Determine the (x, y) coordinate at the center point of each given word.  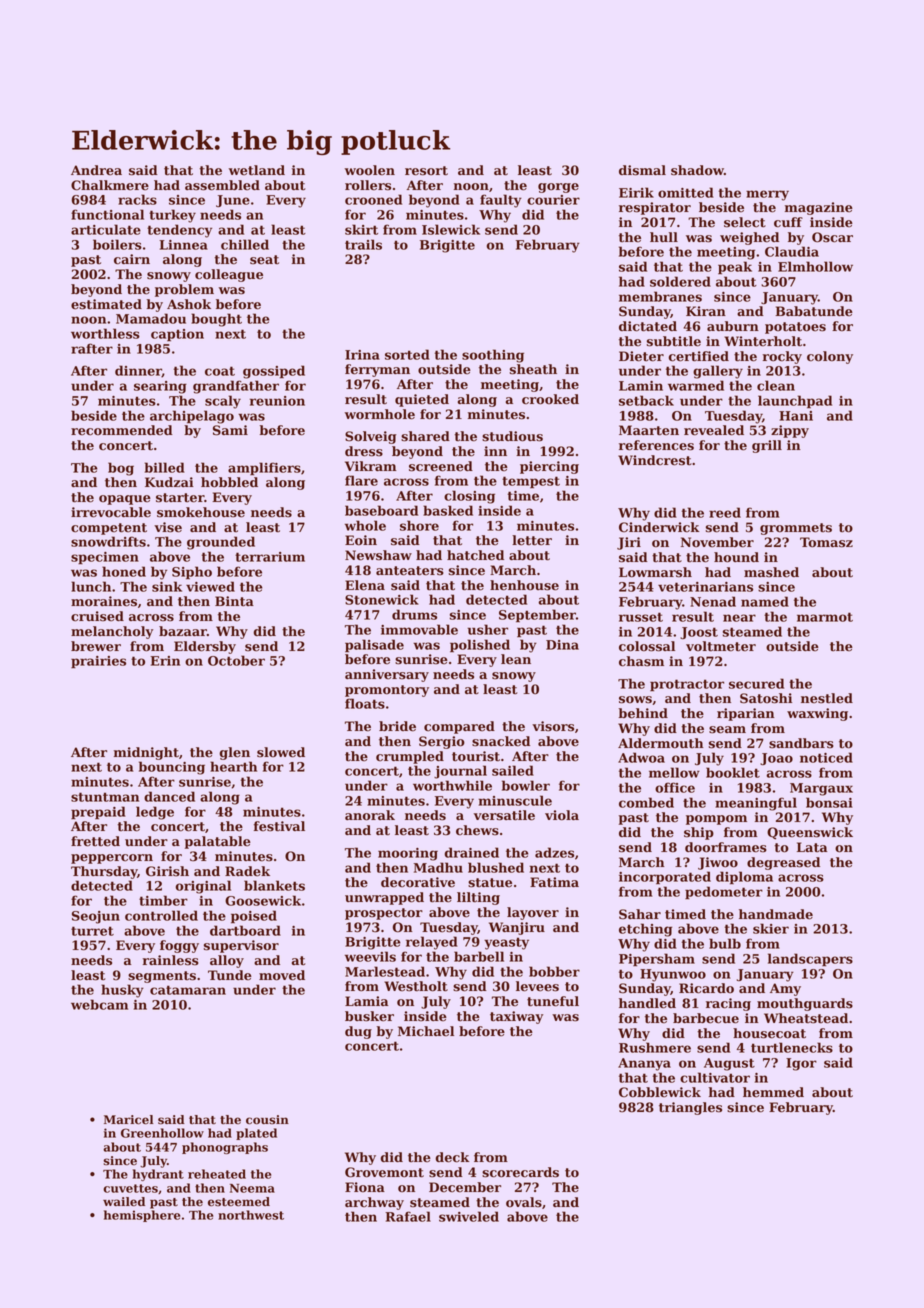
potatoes (795, 328)
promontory (387, 691)
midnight (146, 753)
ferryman (377, 370)
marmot (825, 617)
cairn (132, 259)
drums (414, 614)
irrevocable (111, 512)
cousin (267, 1120)
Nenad (713, 601)
